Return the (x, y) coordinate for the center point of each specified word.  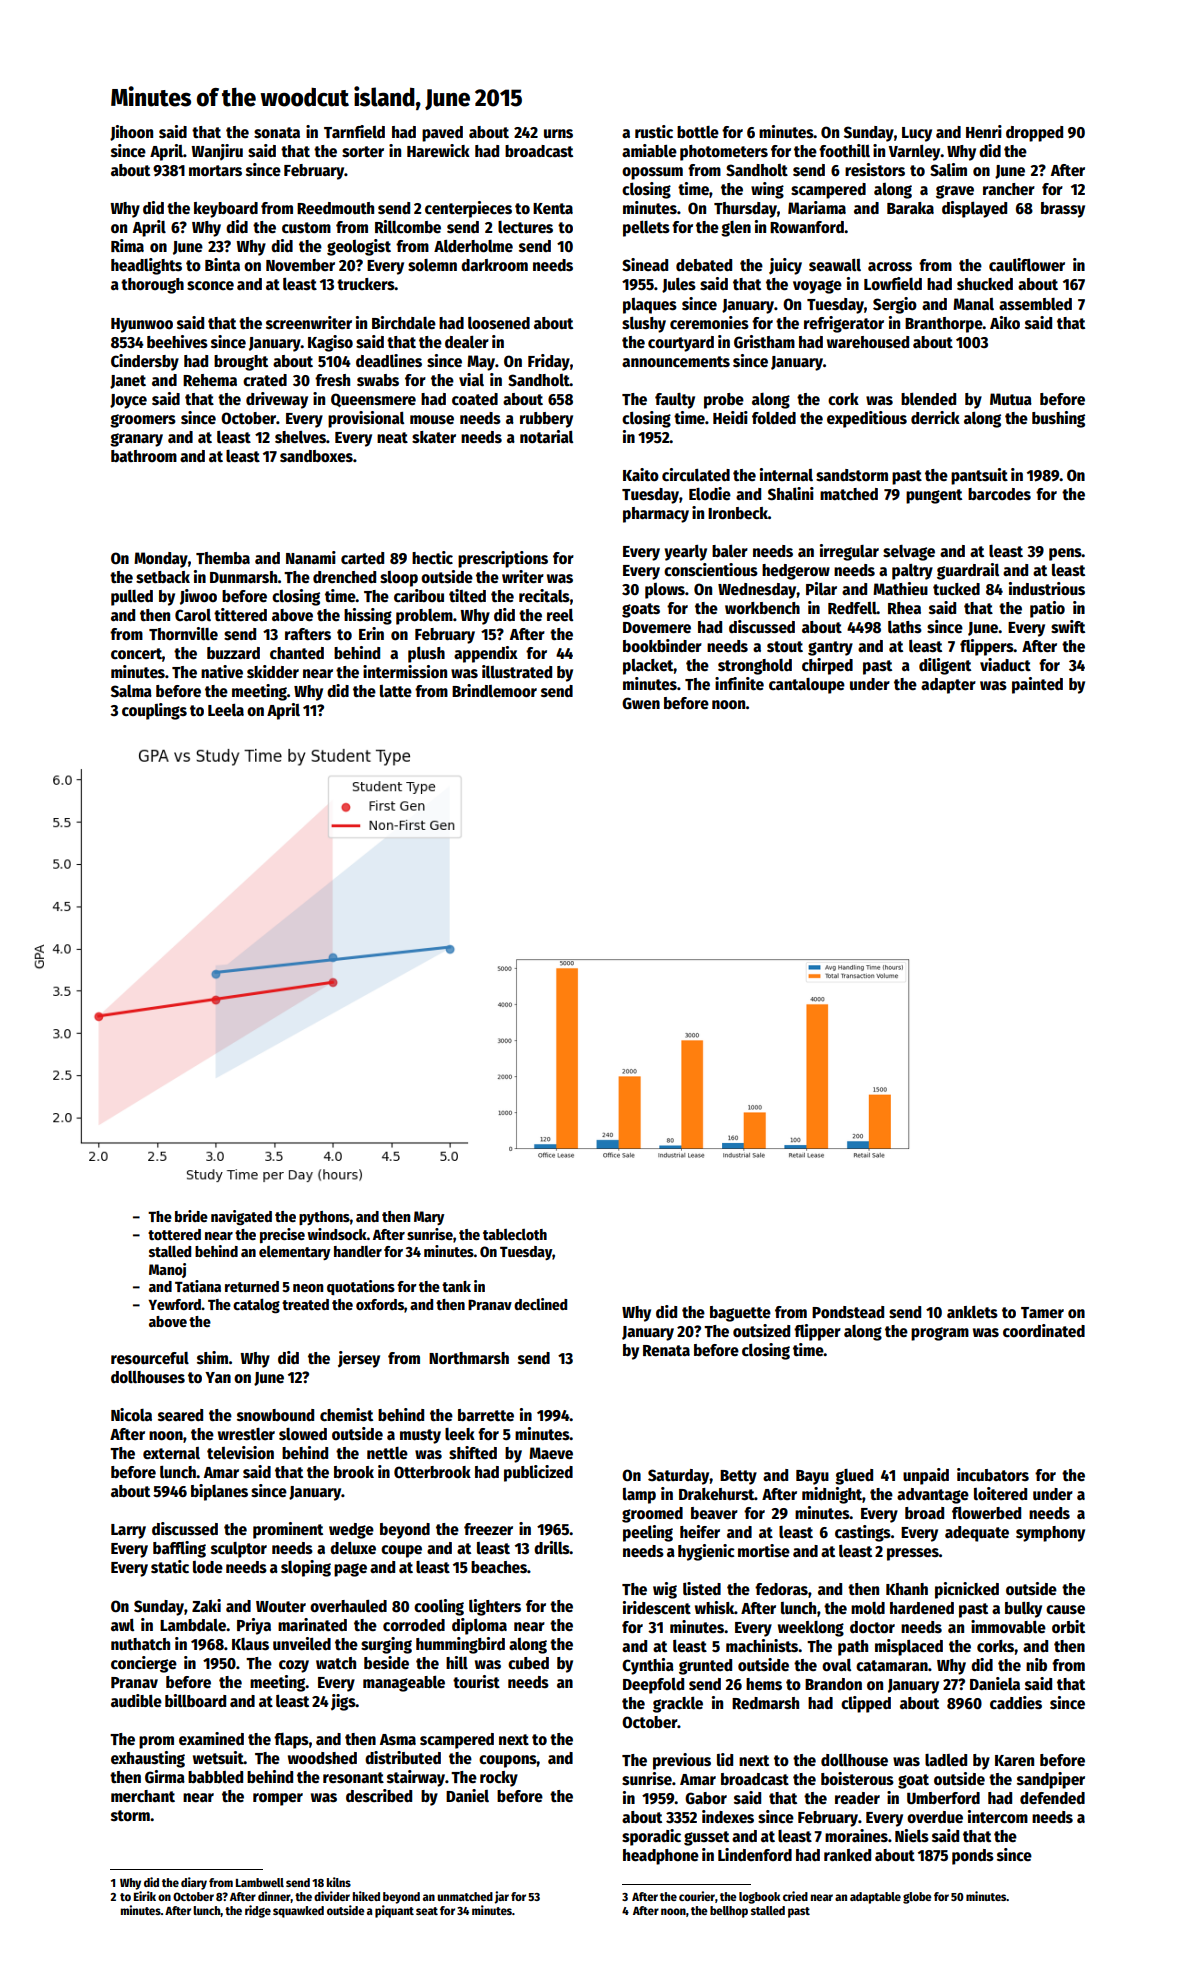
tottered (174, 1234)
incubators (993, 1475)
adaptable (875, 1898)
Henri (984, 132)
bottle (698, 132)
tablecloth (515, 1234)
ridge (258, 1911)
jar (501, 1897)
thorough (152, 286)
